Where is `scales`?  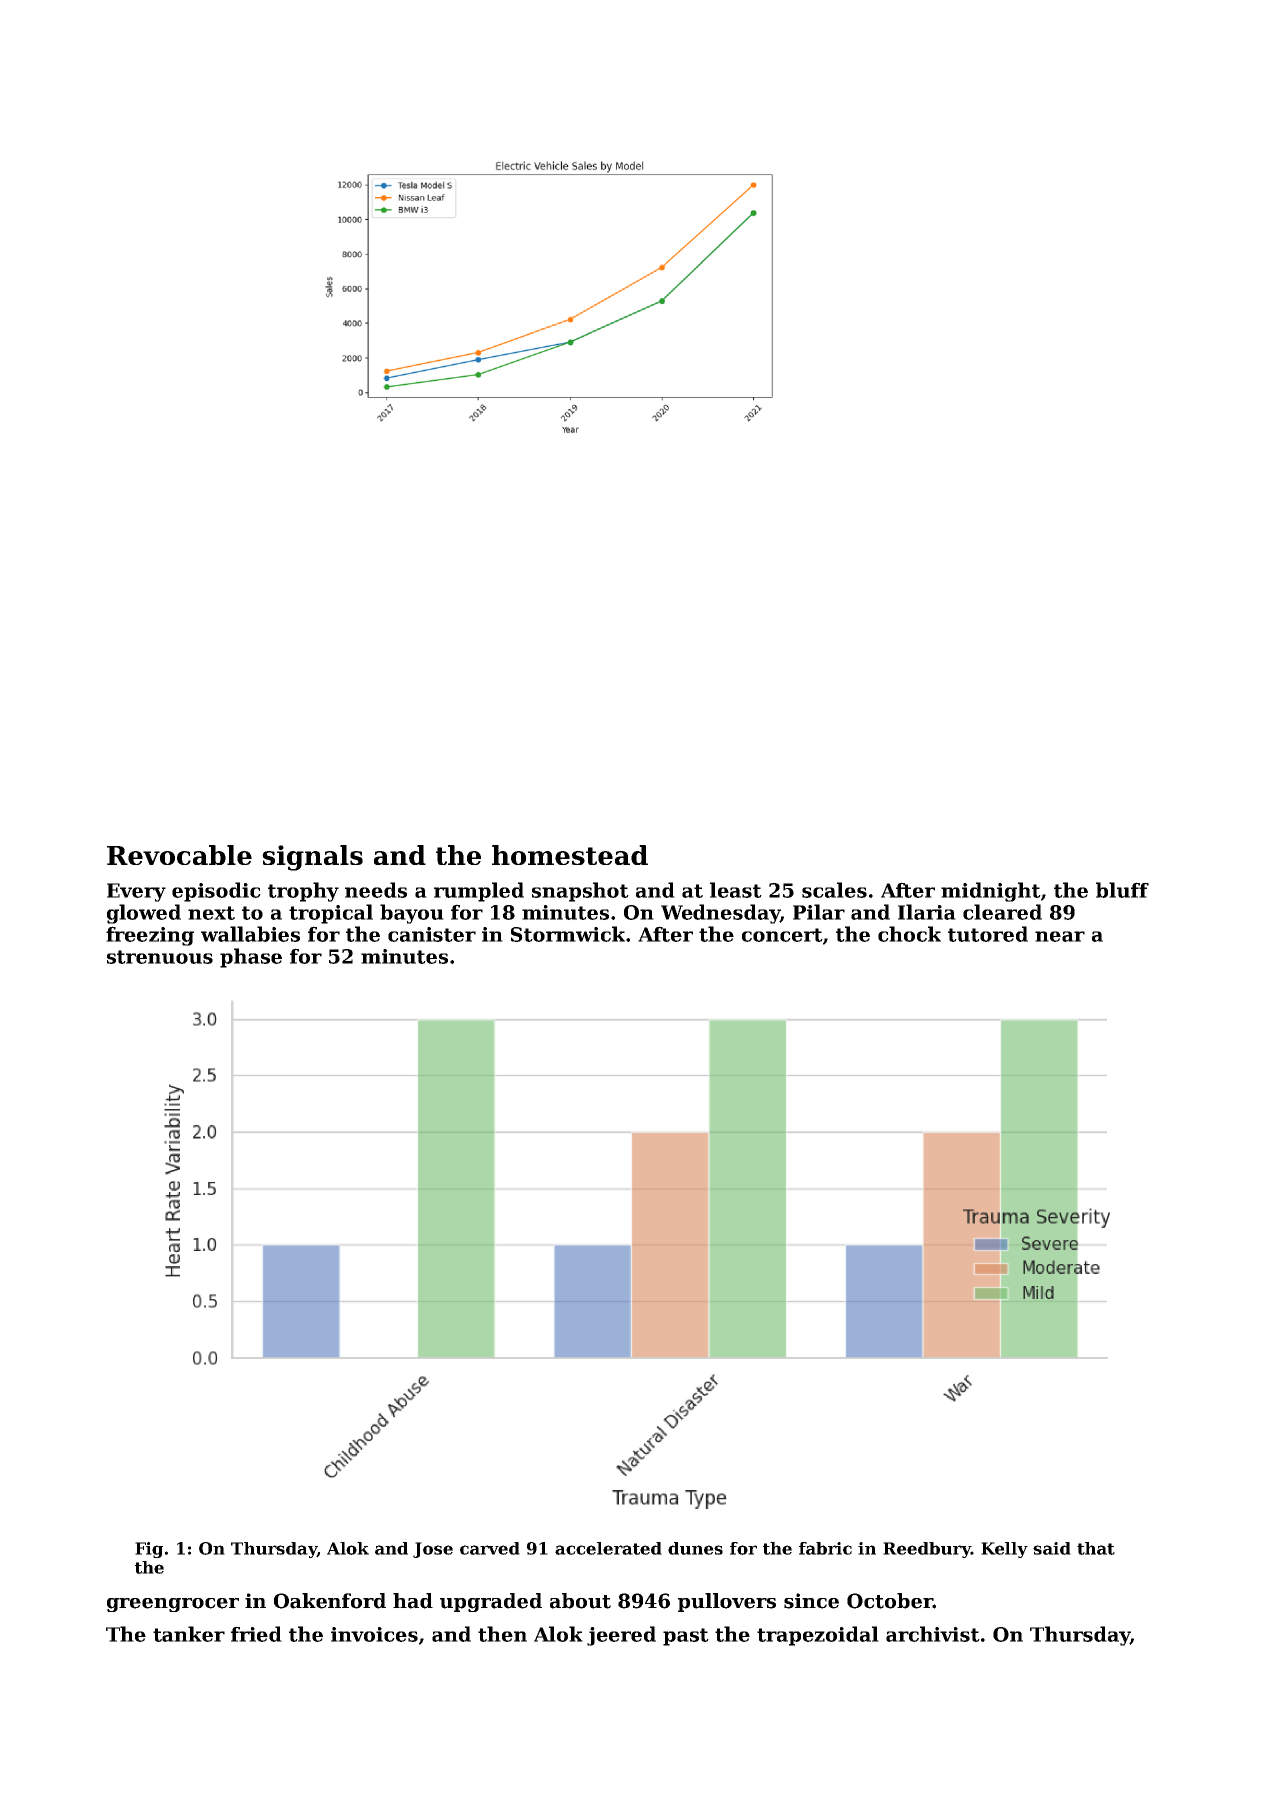
scales is located at coordinates (834, 890).
